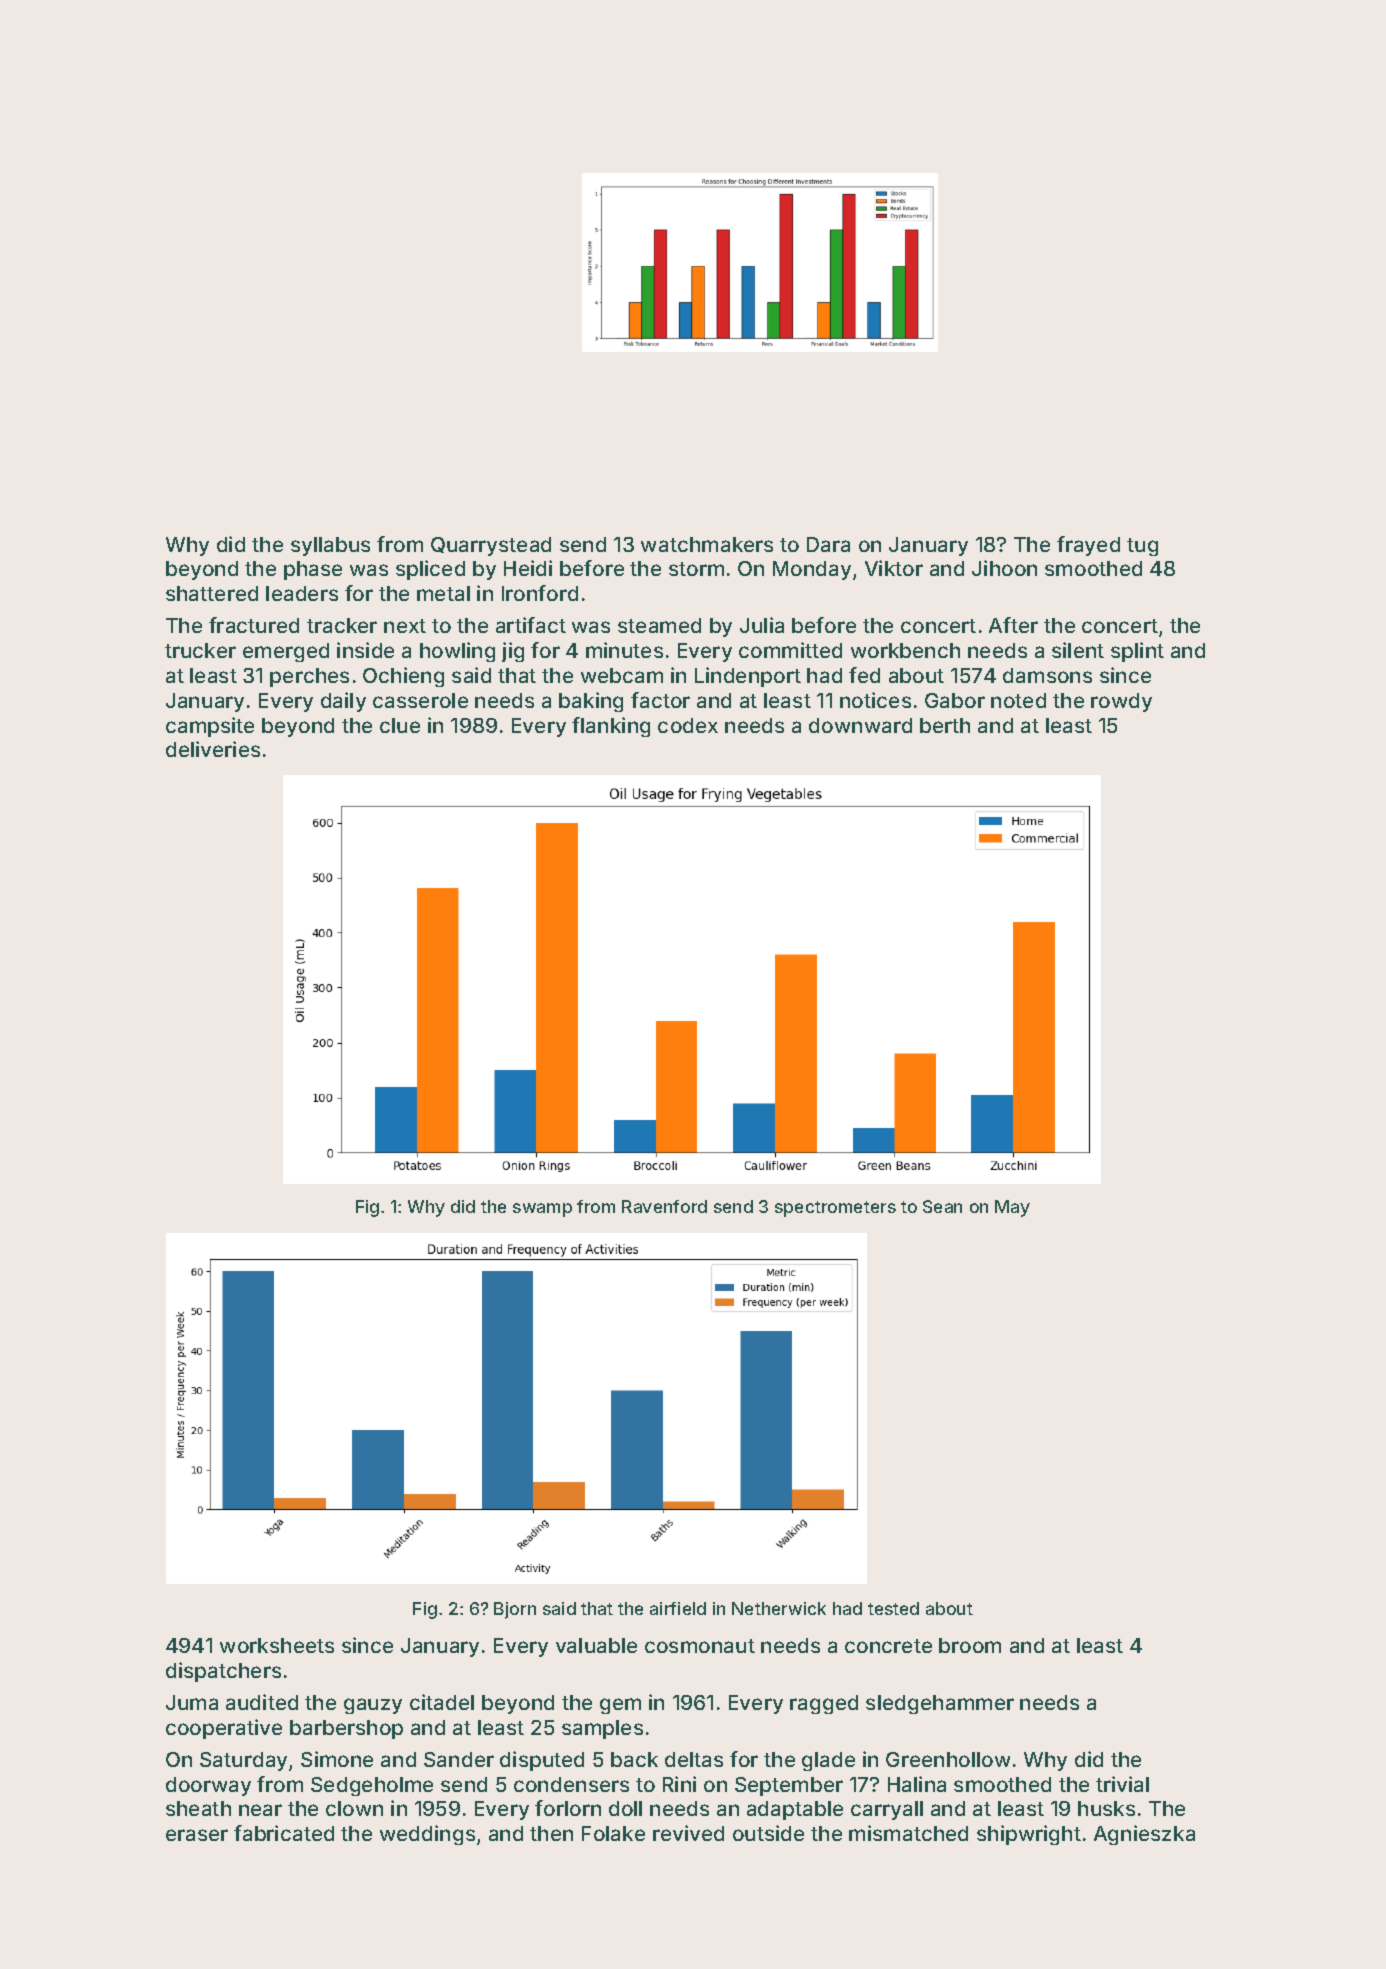 The height and width of the screenshot is (1969, 1386). What do you see at coordinates (942, 1206) in the screenshot?
I see `Sean` at bounding box center [942, 1206].
